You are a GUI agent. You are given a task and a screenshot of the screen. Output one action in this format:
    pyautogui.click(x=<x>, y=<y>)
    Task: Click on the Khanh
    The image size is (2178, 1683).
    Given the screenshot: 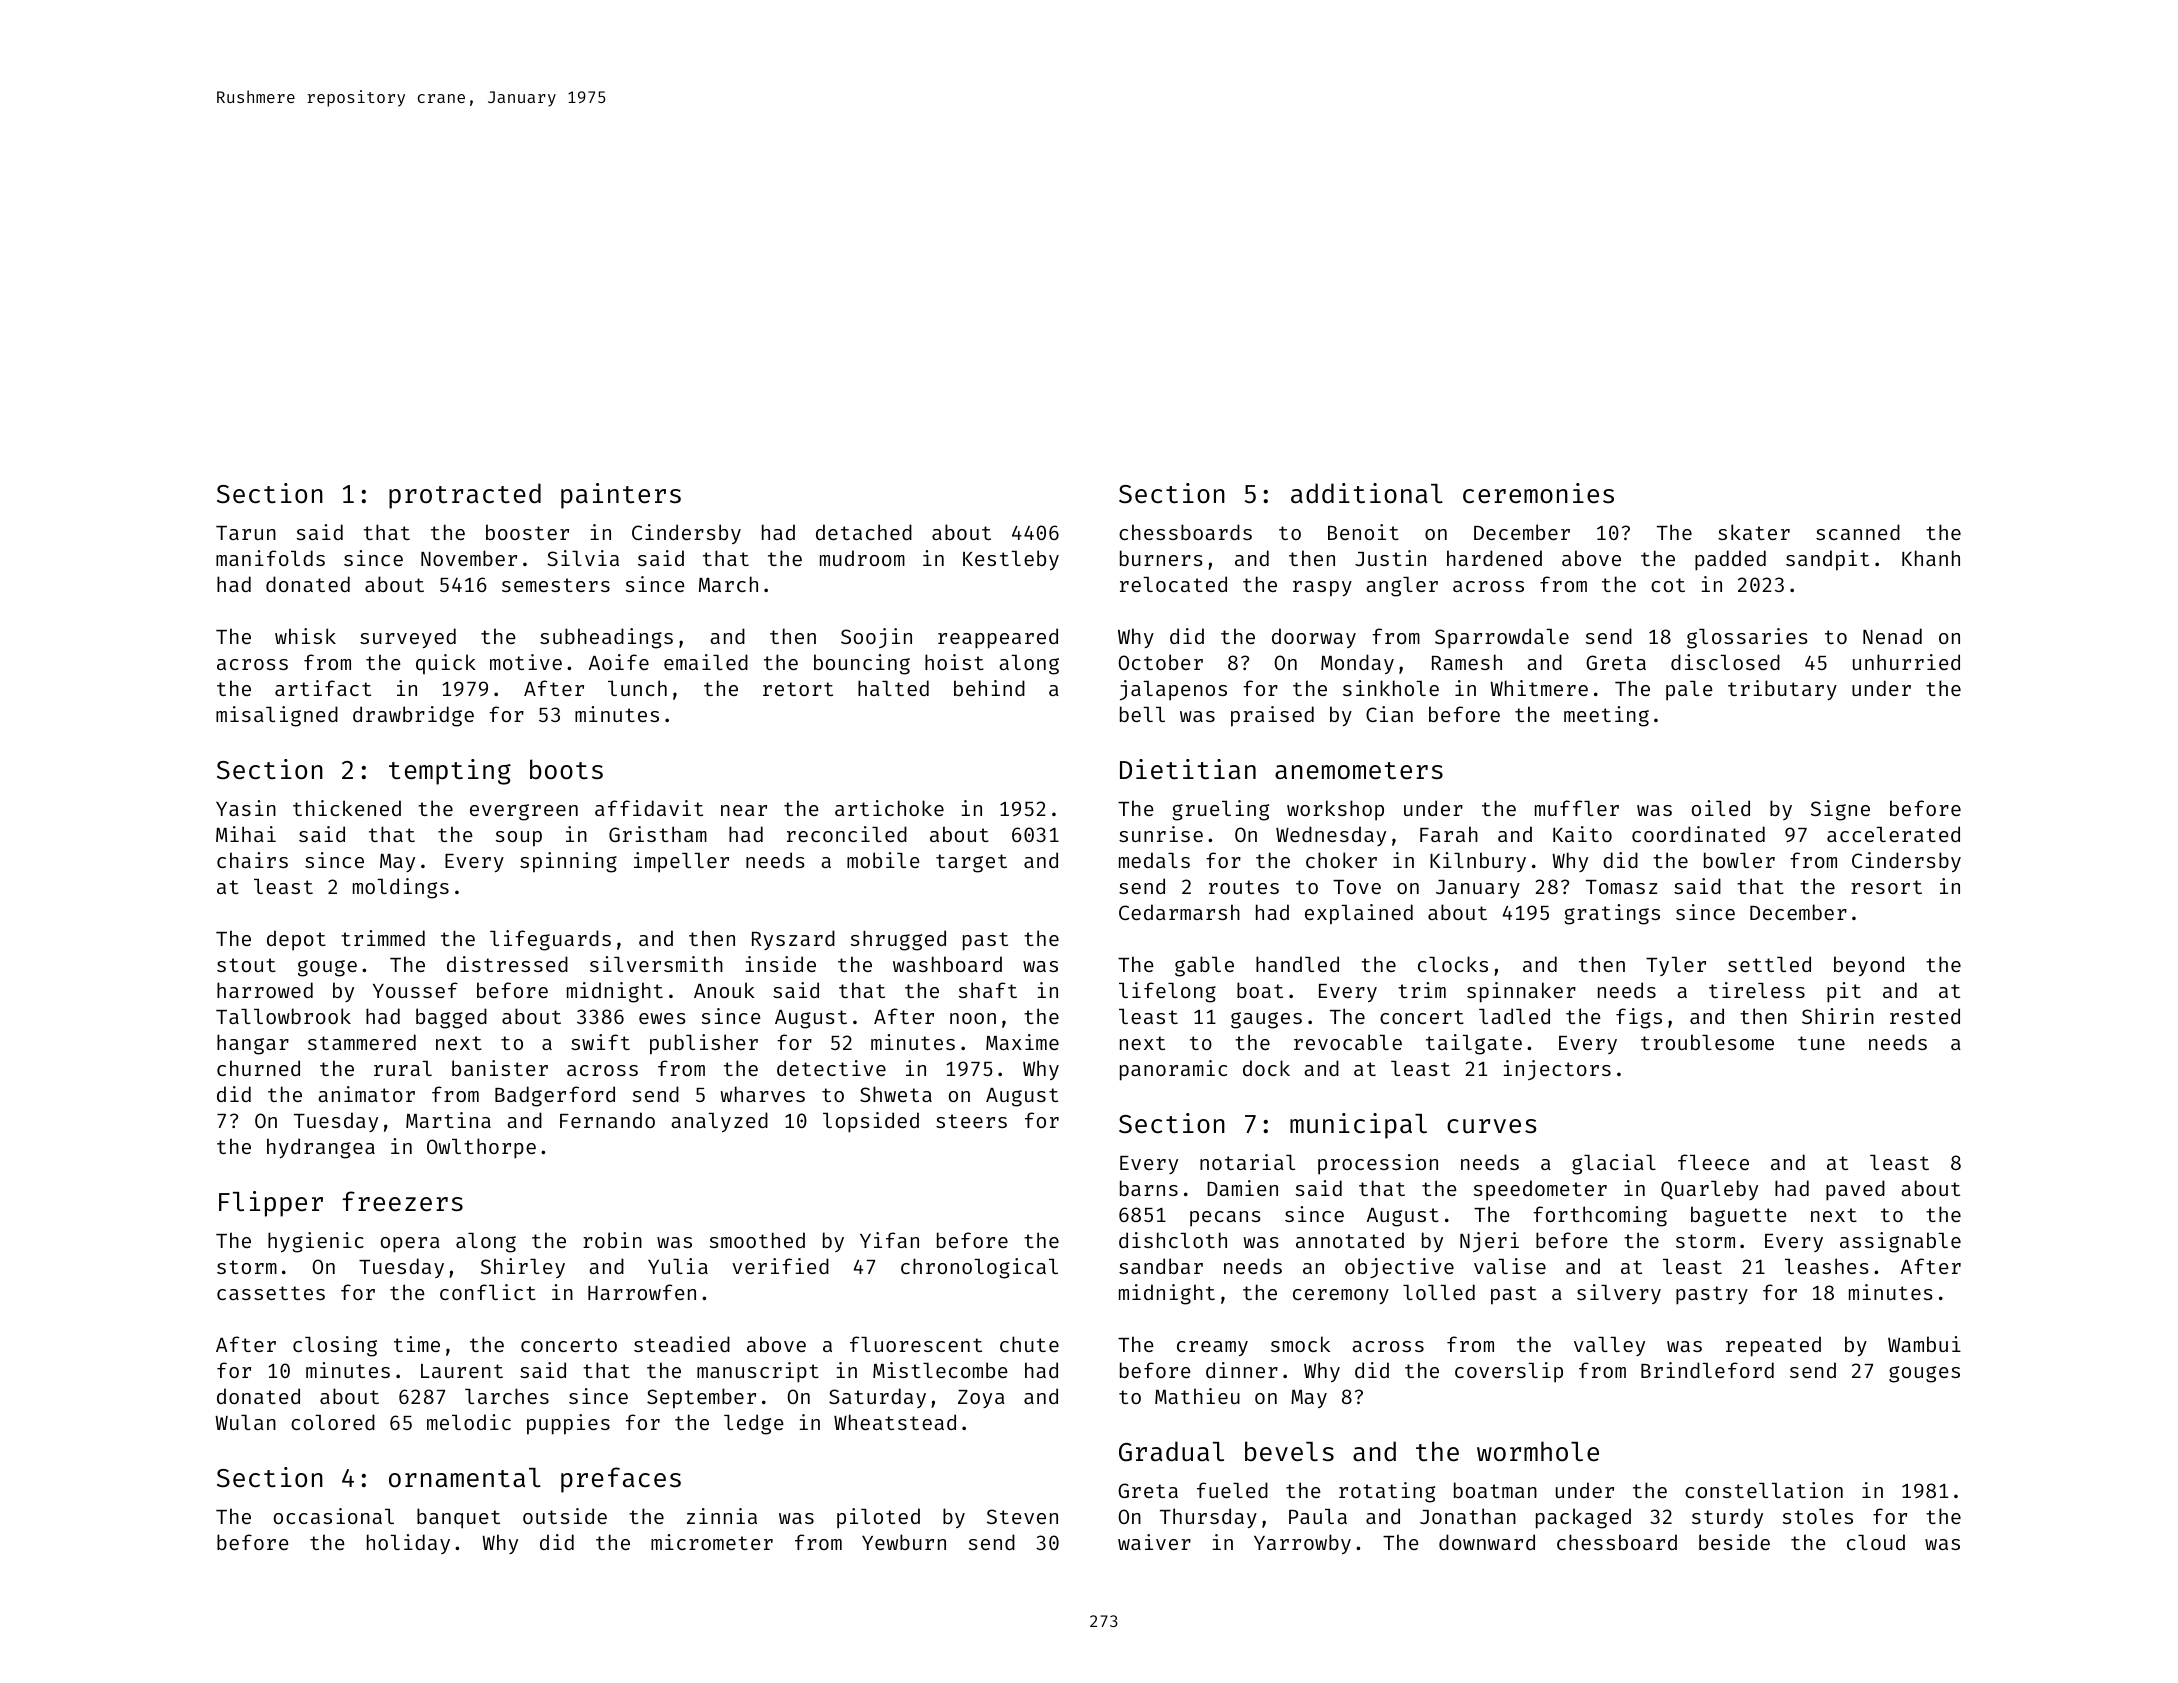 What is the action you would take?
    pyautogui.click(x=1931, y=558)
